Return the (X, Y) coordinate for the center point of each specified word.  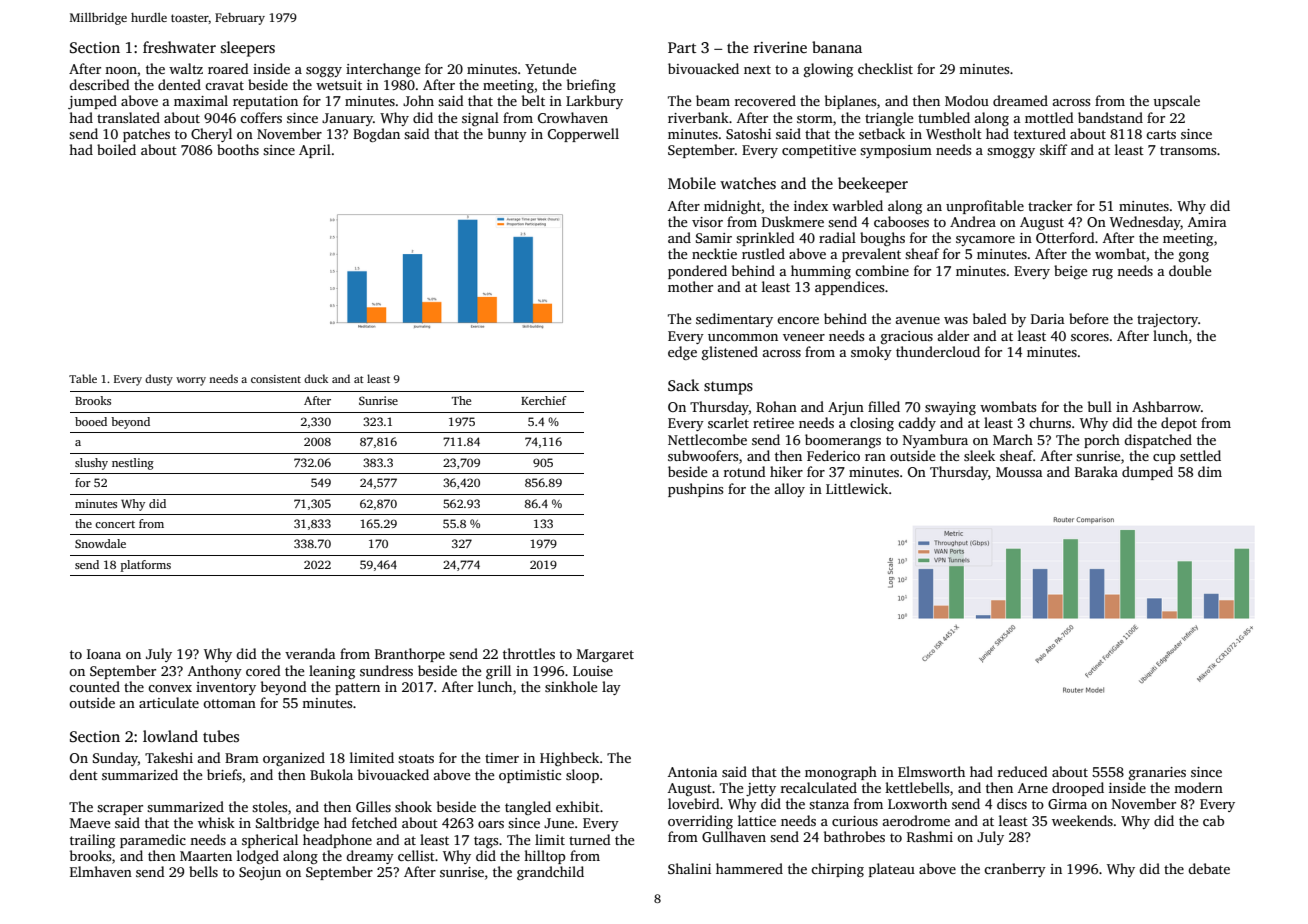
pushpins (695, 490)
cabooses (901, 221)
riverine (780, 47)
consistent (276, 379)
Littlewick (857, 488)
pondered (697, 272)
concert (115, 524)
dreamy (370, 857)
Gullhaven (734, 836)
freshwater (179, 47)
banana (837, 47)
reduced (1023, 771)
